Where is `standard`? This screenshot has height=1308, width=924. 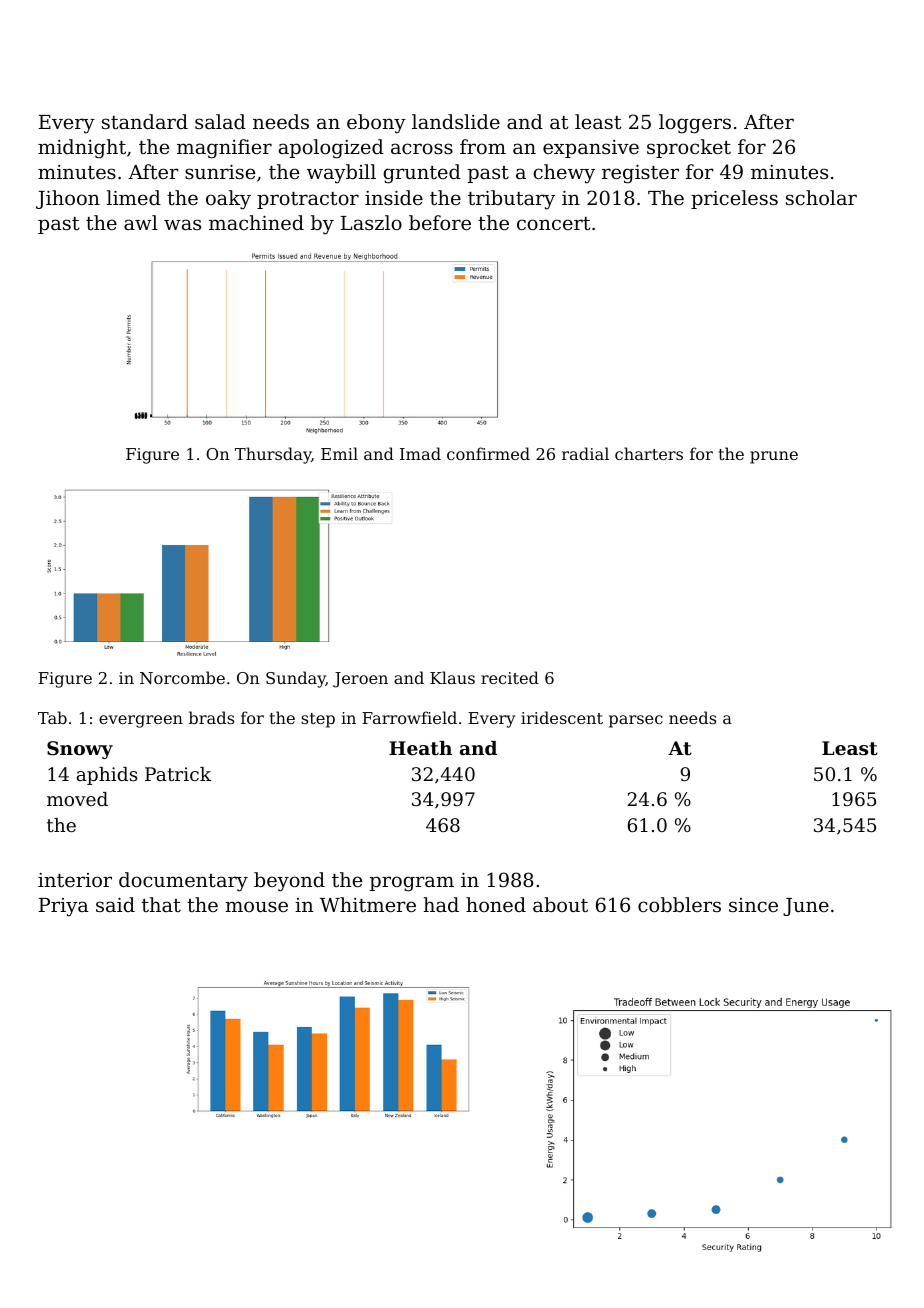 standard is located at coordinates (145, 121).
